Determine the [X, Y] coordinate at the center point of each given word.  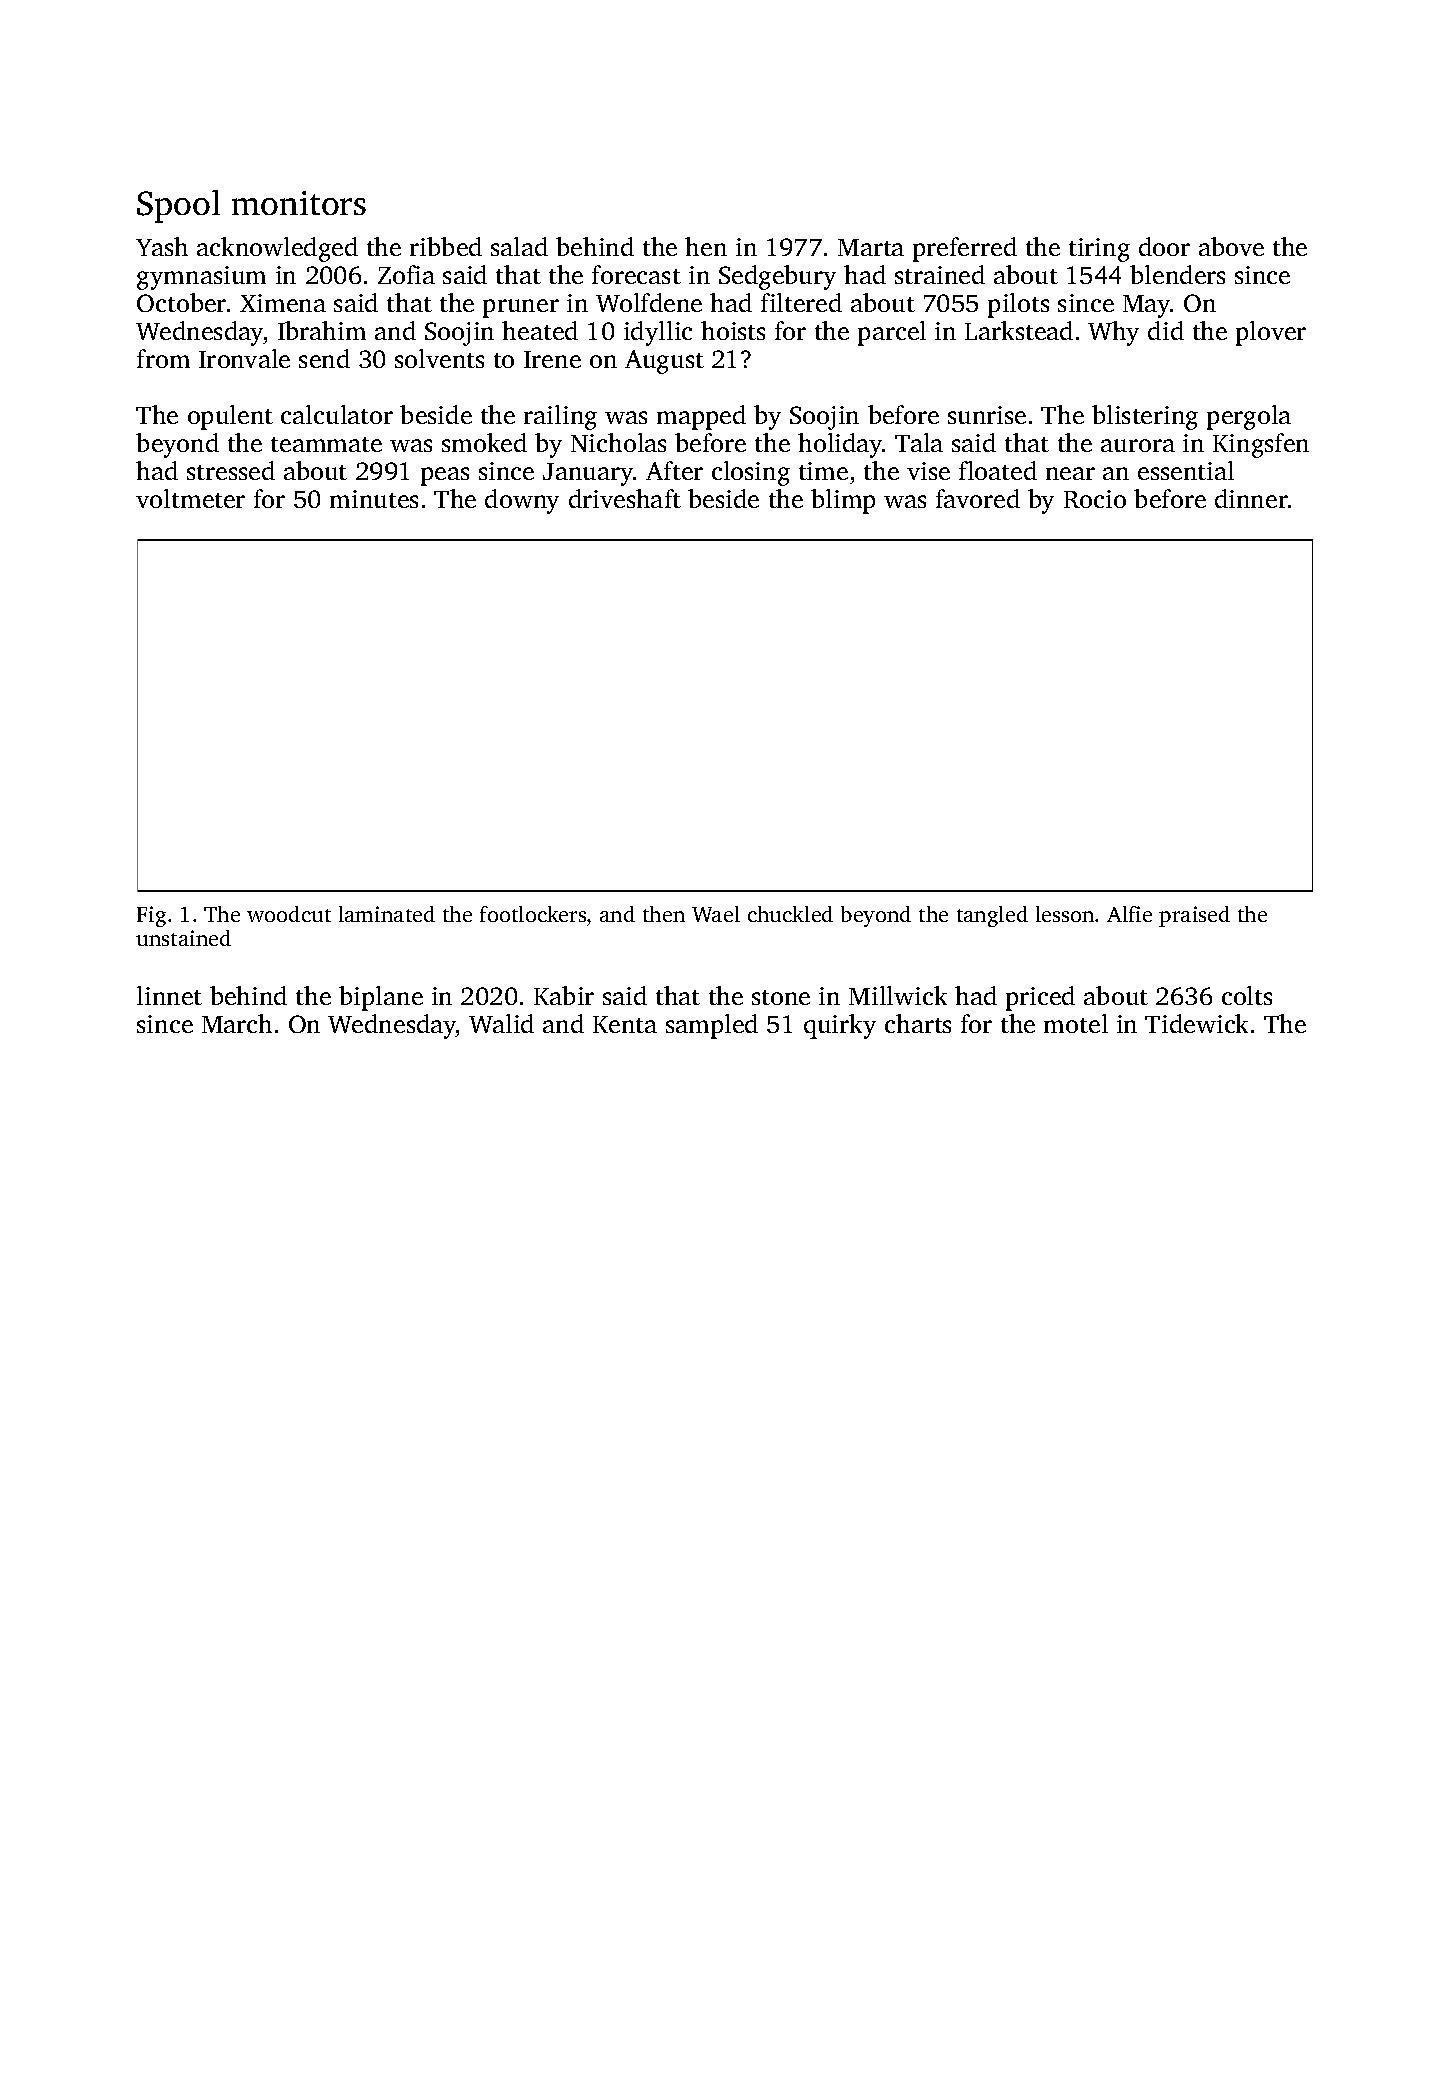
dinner [1251, 498]
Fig [151, 916]
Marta [871, 247]
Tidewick [1196, 1023]
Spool [178, 206]
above [1231, 246]
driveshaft [625, 498]
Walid [501, 1023]
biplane [381, 998]
